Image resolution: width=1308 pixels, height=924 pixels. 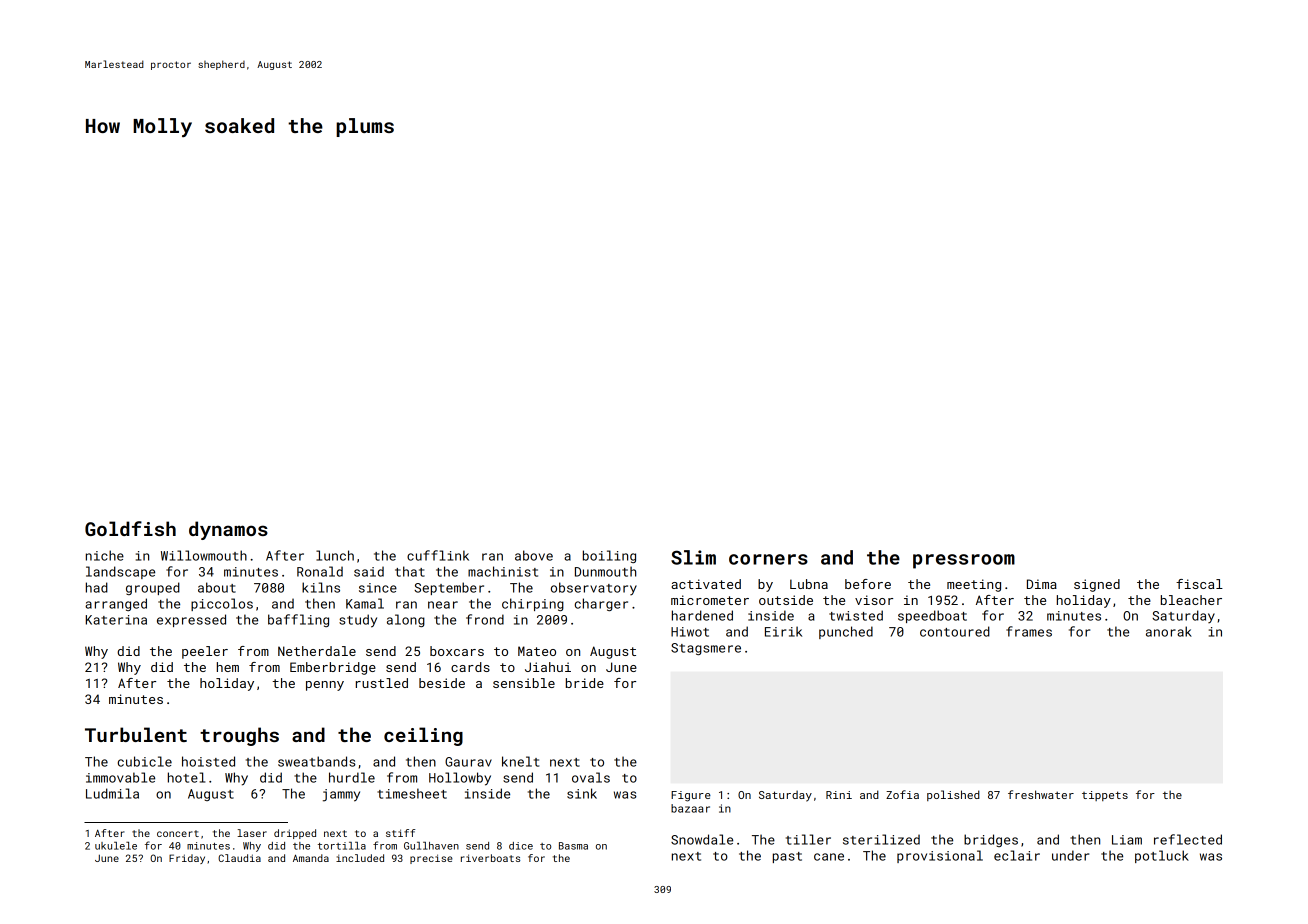 What do you see at coordinates (787, 857) in the image?
I see `past` at bounding box center [787, 857].
